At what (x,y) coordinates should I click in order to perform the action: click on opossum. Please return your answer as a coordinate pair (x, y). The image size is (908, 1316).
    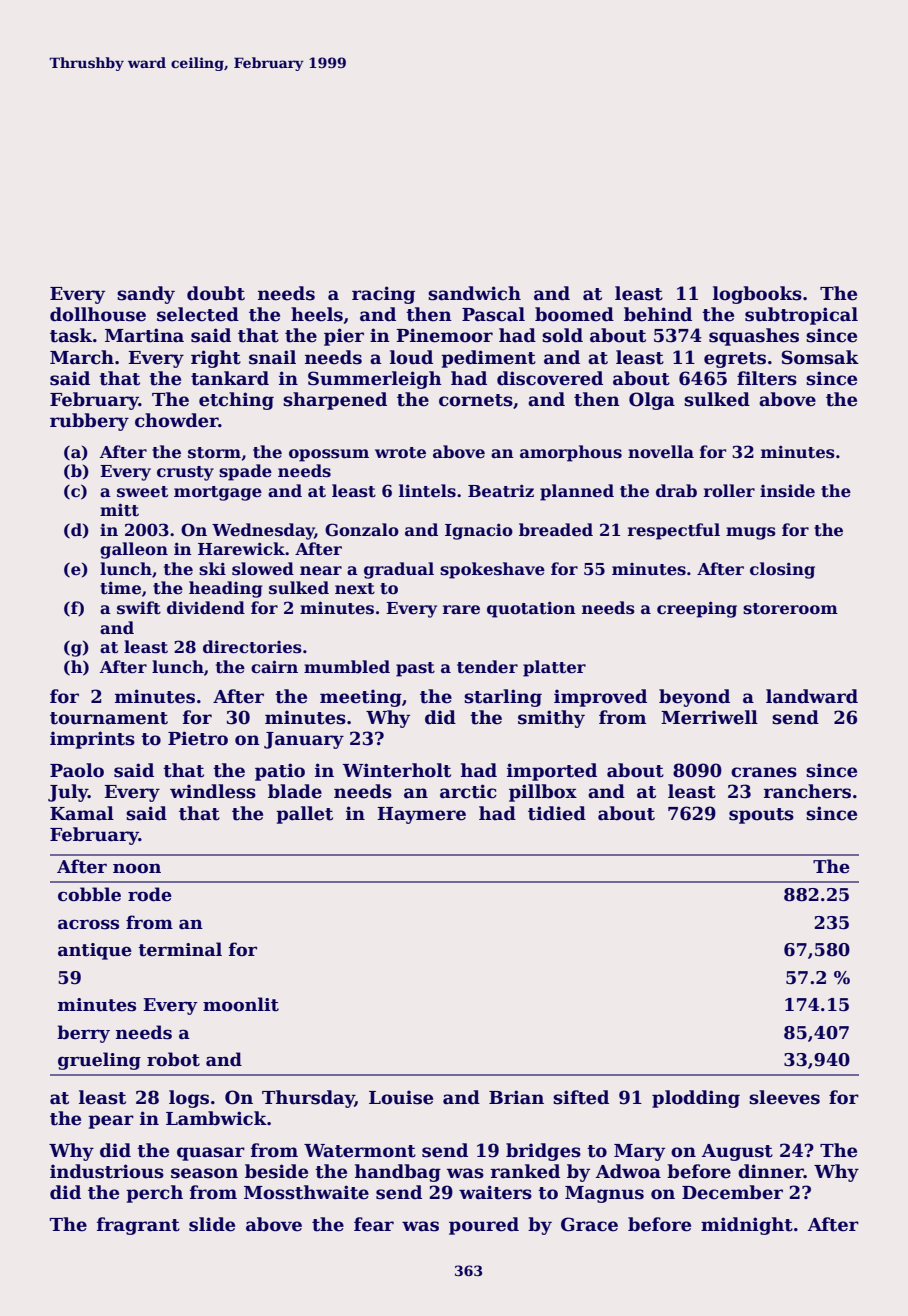
    Looking at the image, I should click on (329, 455).
